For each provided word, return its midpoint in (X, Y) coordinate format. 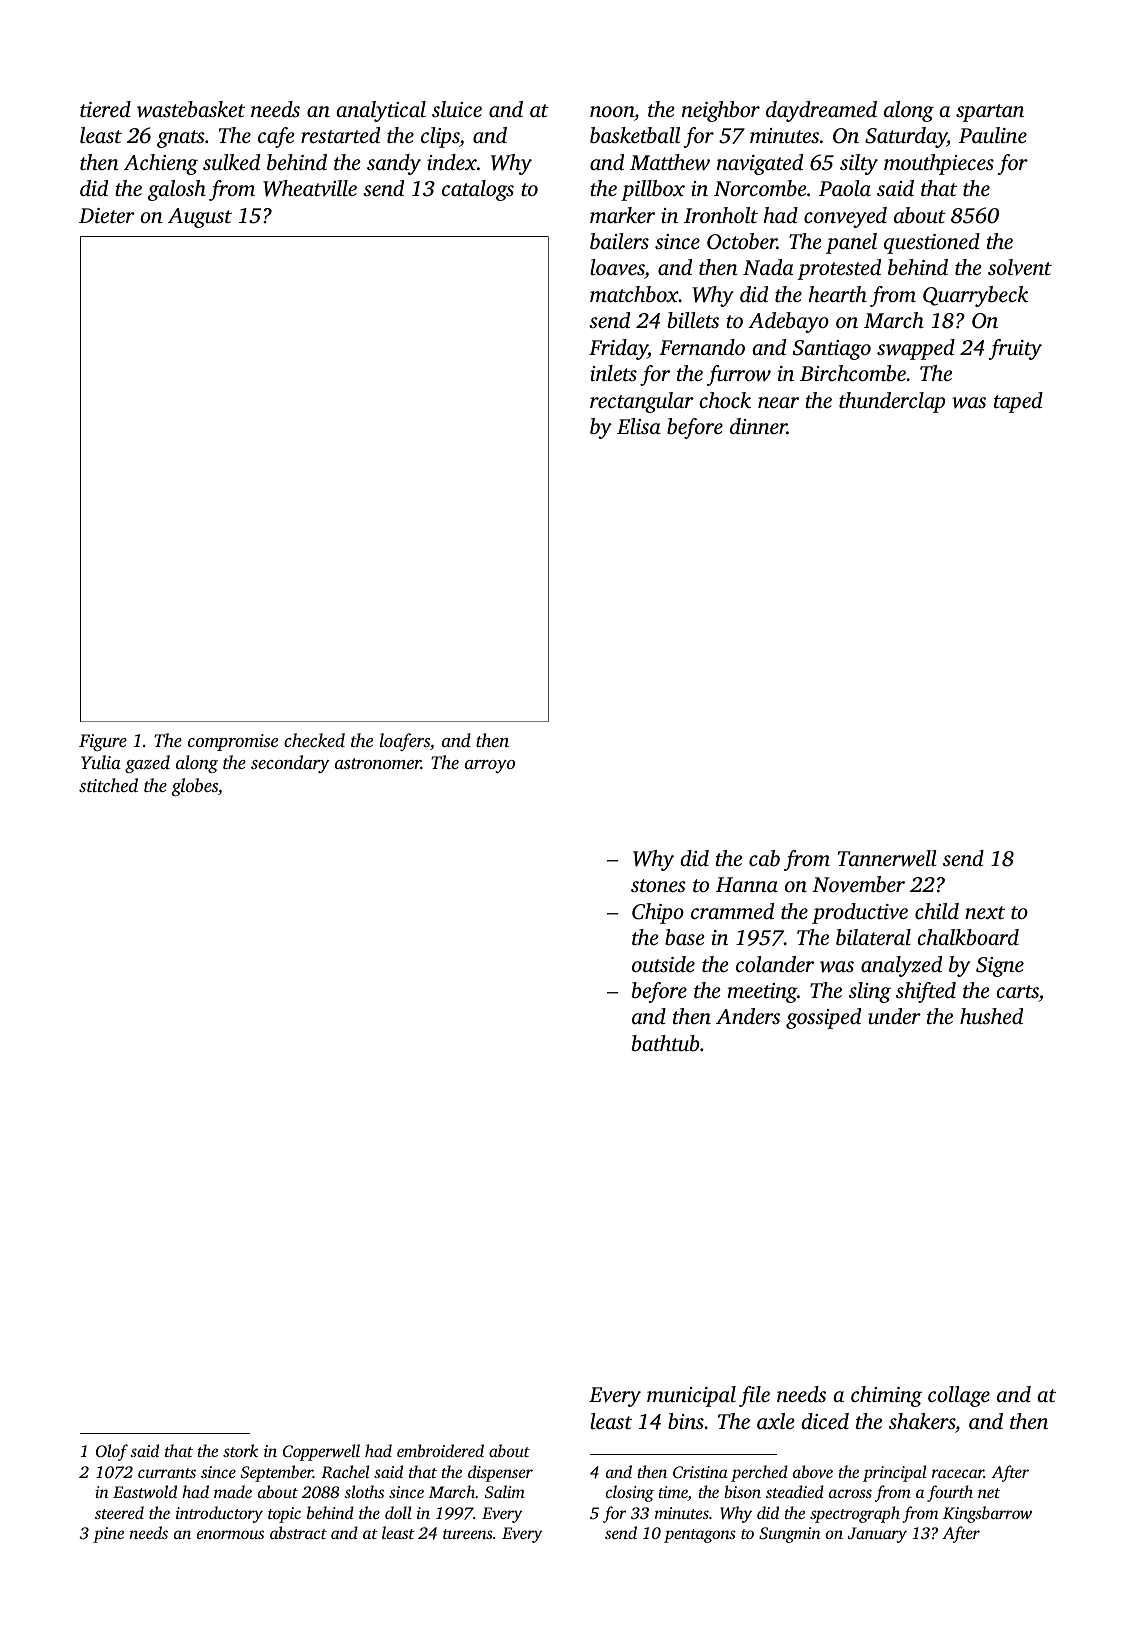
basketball (635, 135)
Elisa (639, 426)
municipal (691, 1396)
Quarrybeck (975, 296)
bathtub (666, 1043)
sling (870, 992)
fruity (1015, 349)
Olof (112, 1452)
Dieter (107, 215)
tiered (105, 109)
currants (167, 1473)
